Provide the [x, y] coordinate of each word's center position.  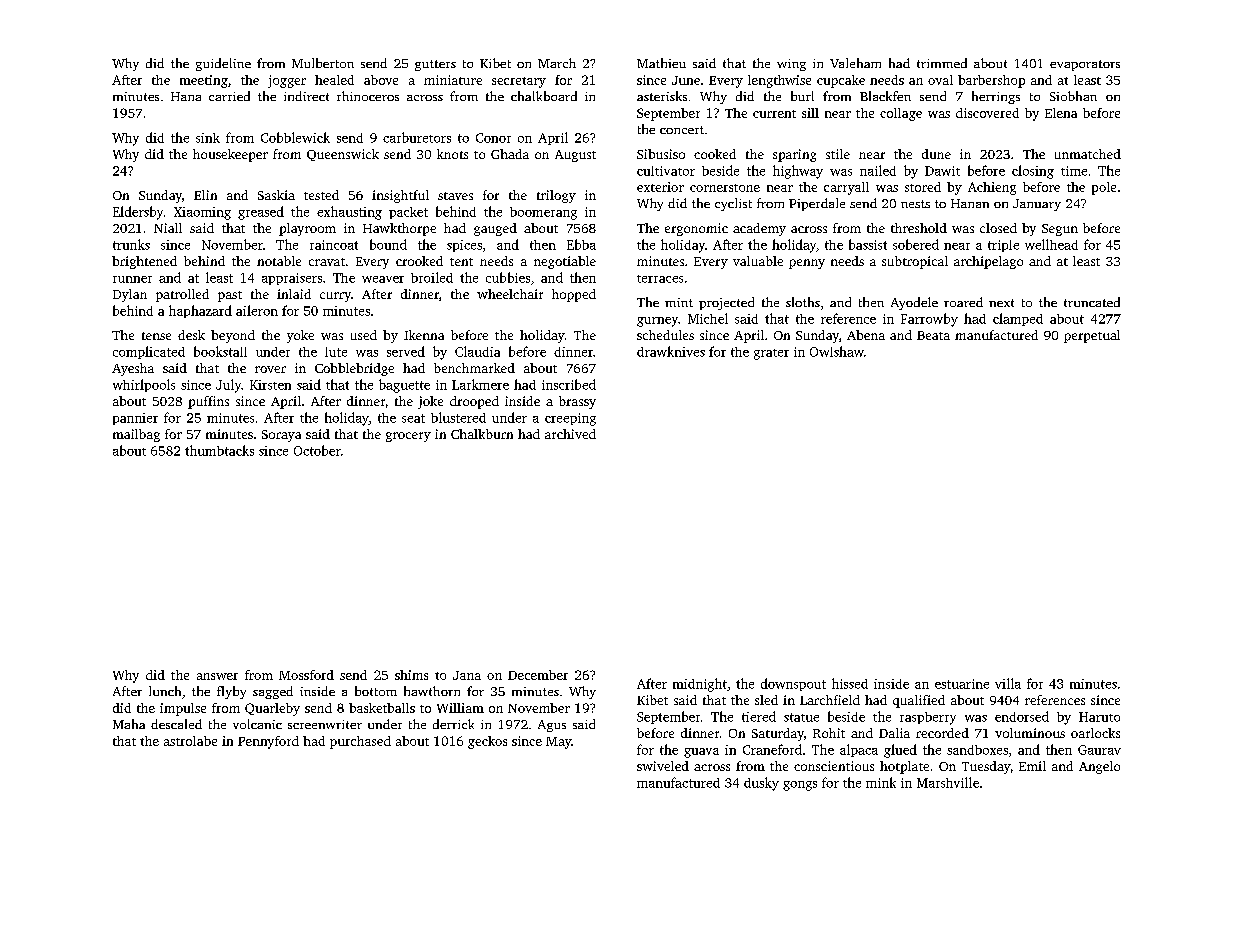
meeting [204, 81]
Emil [1032, 766]
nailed [878, 170]
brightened [144, 262]
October [317, 450]
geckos [487, 742]
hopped [574, 295]
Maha [129, 724]
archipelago [988, 262]
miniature [453, 80]
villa [1008, 683]
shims [411, 675]
